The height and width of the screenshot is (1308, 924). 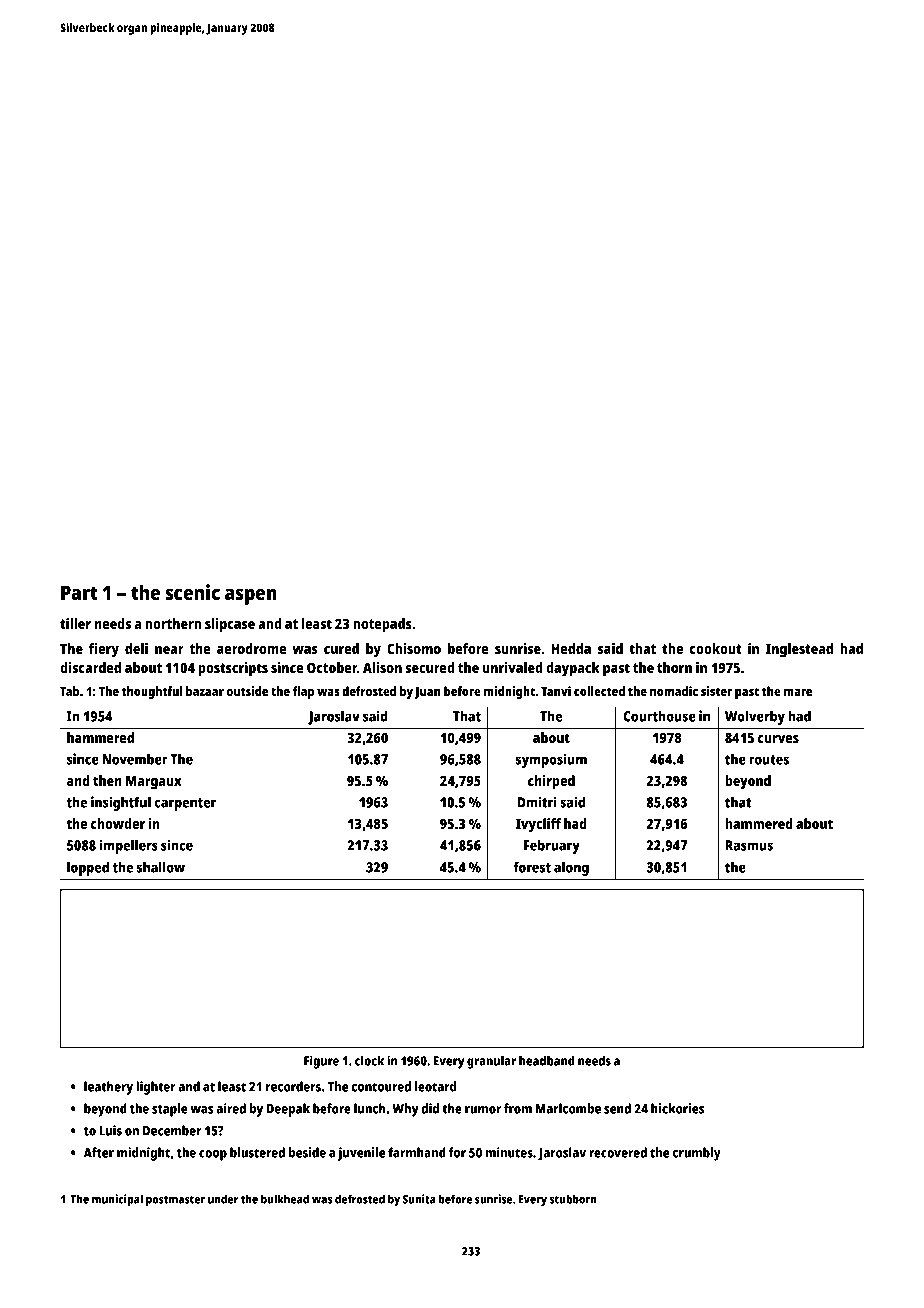 I want to click on leathery, so click(x=108, y=1088).
